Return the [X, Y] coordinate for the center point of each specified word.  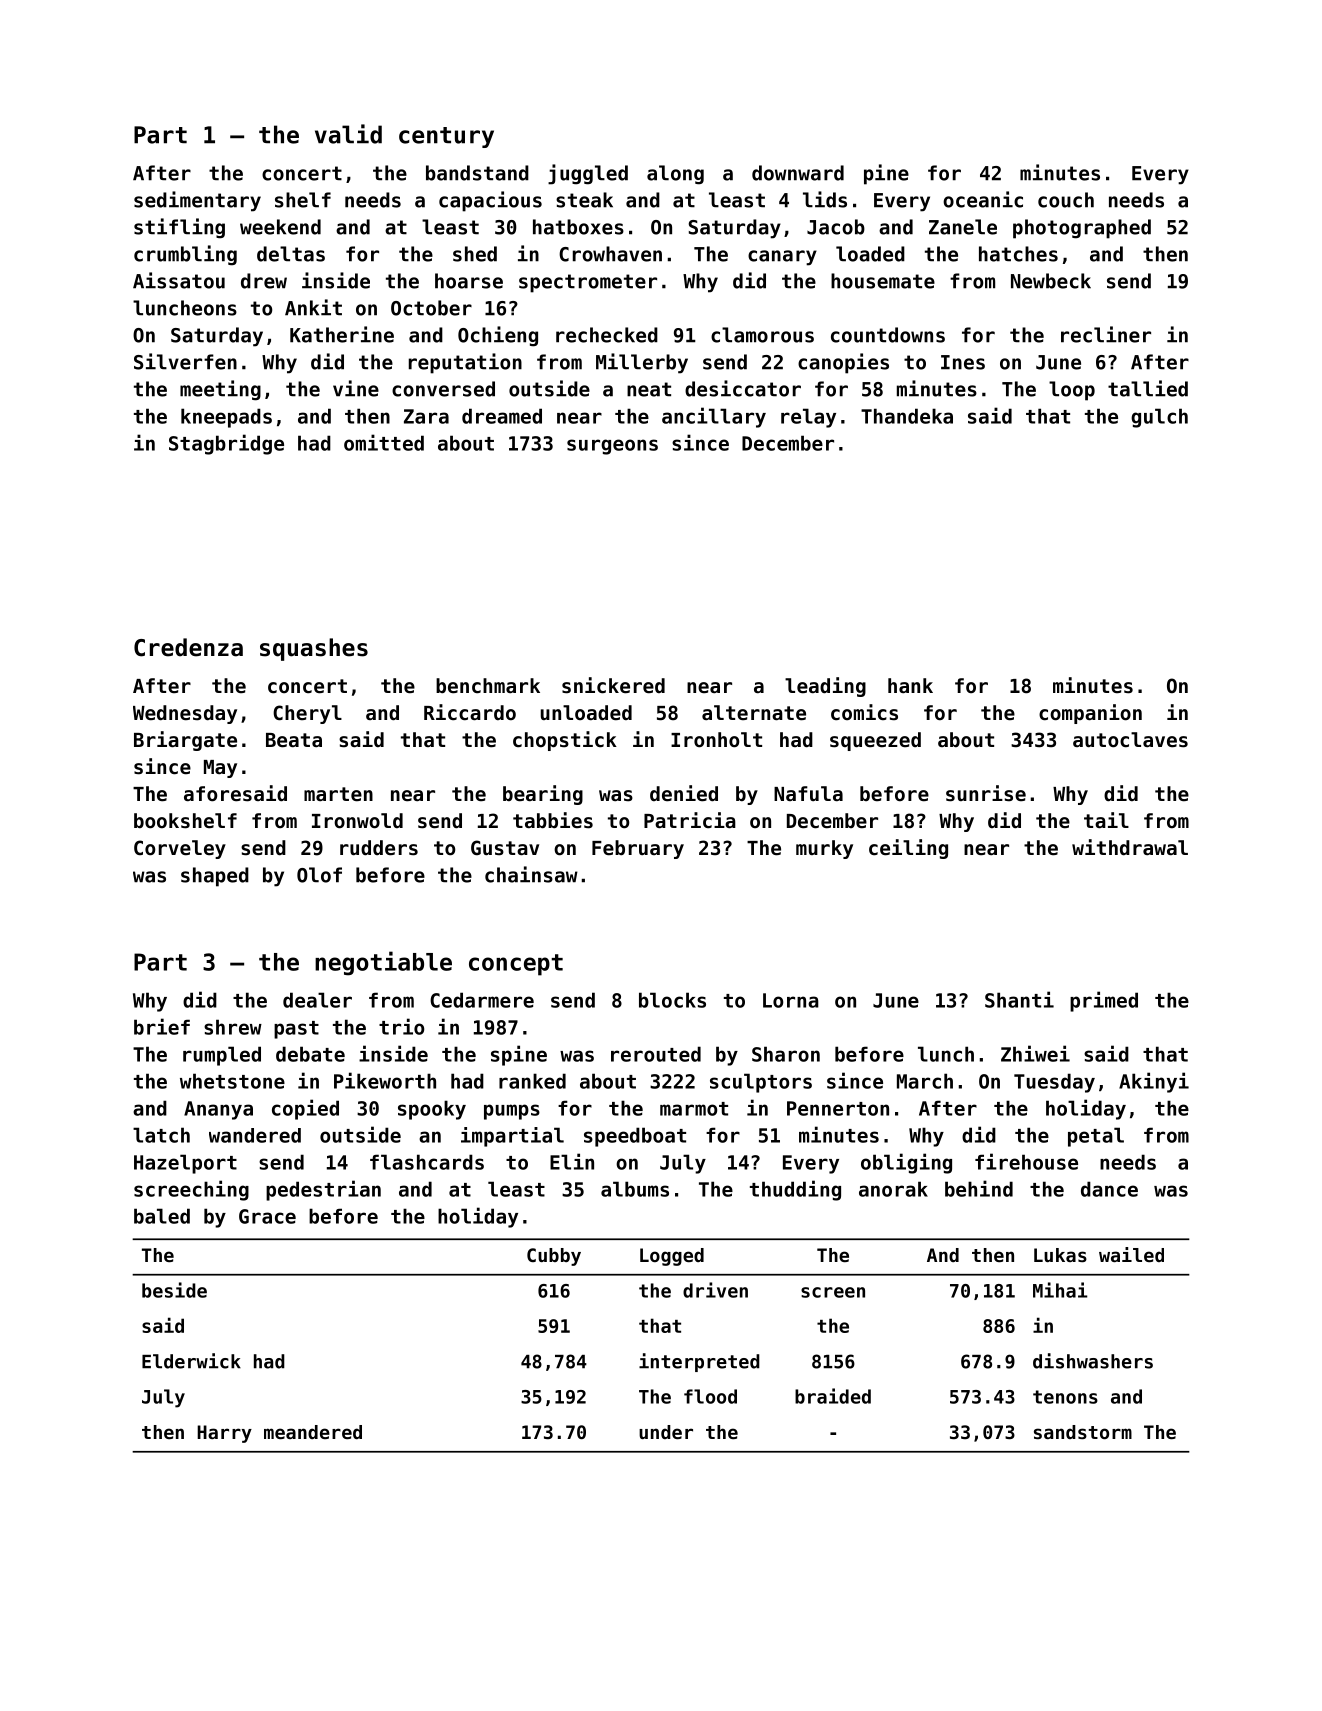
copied [305, 1109]
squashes [314, 649]
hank [910, 685]
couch [1066, 200]
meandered [313, 1432]
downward [798, 173]
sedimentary [197, 201]
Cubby [554, 1257]
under [666, 1432]
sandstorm [1083, 1432]
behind [979, 1188]
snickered [613, 685]
